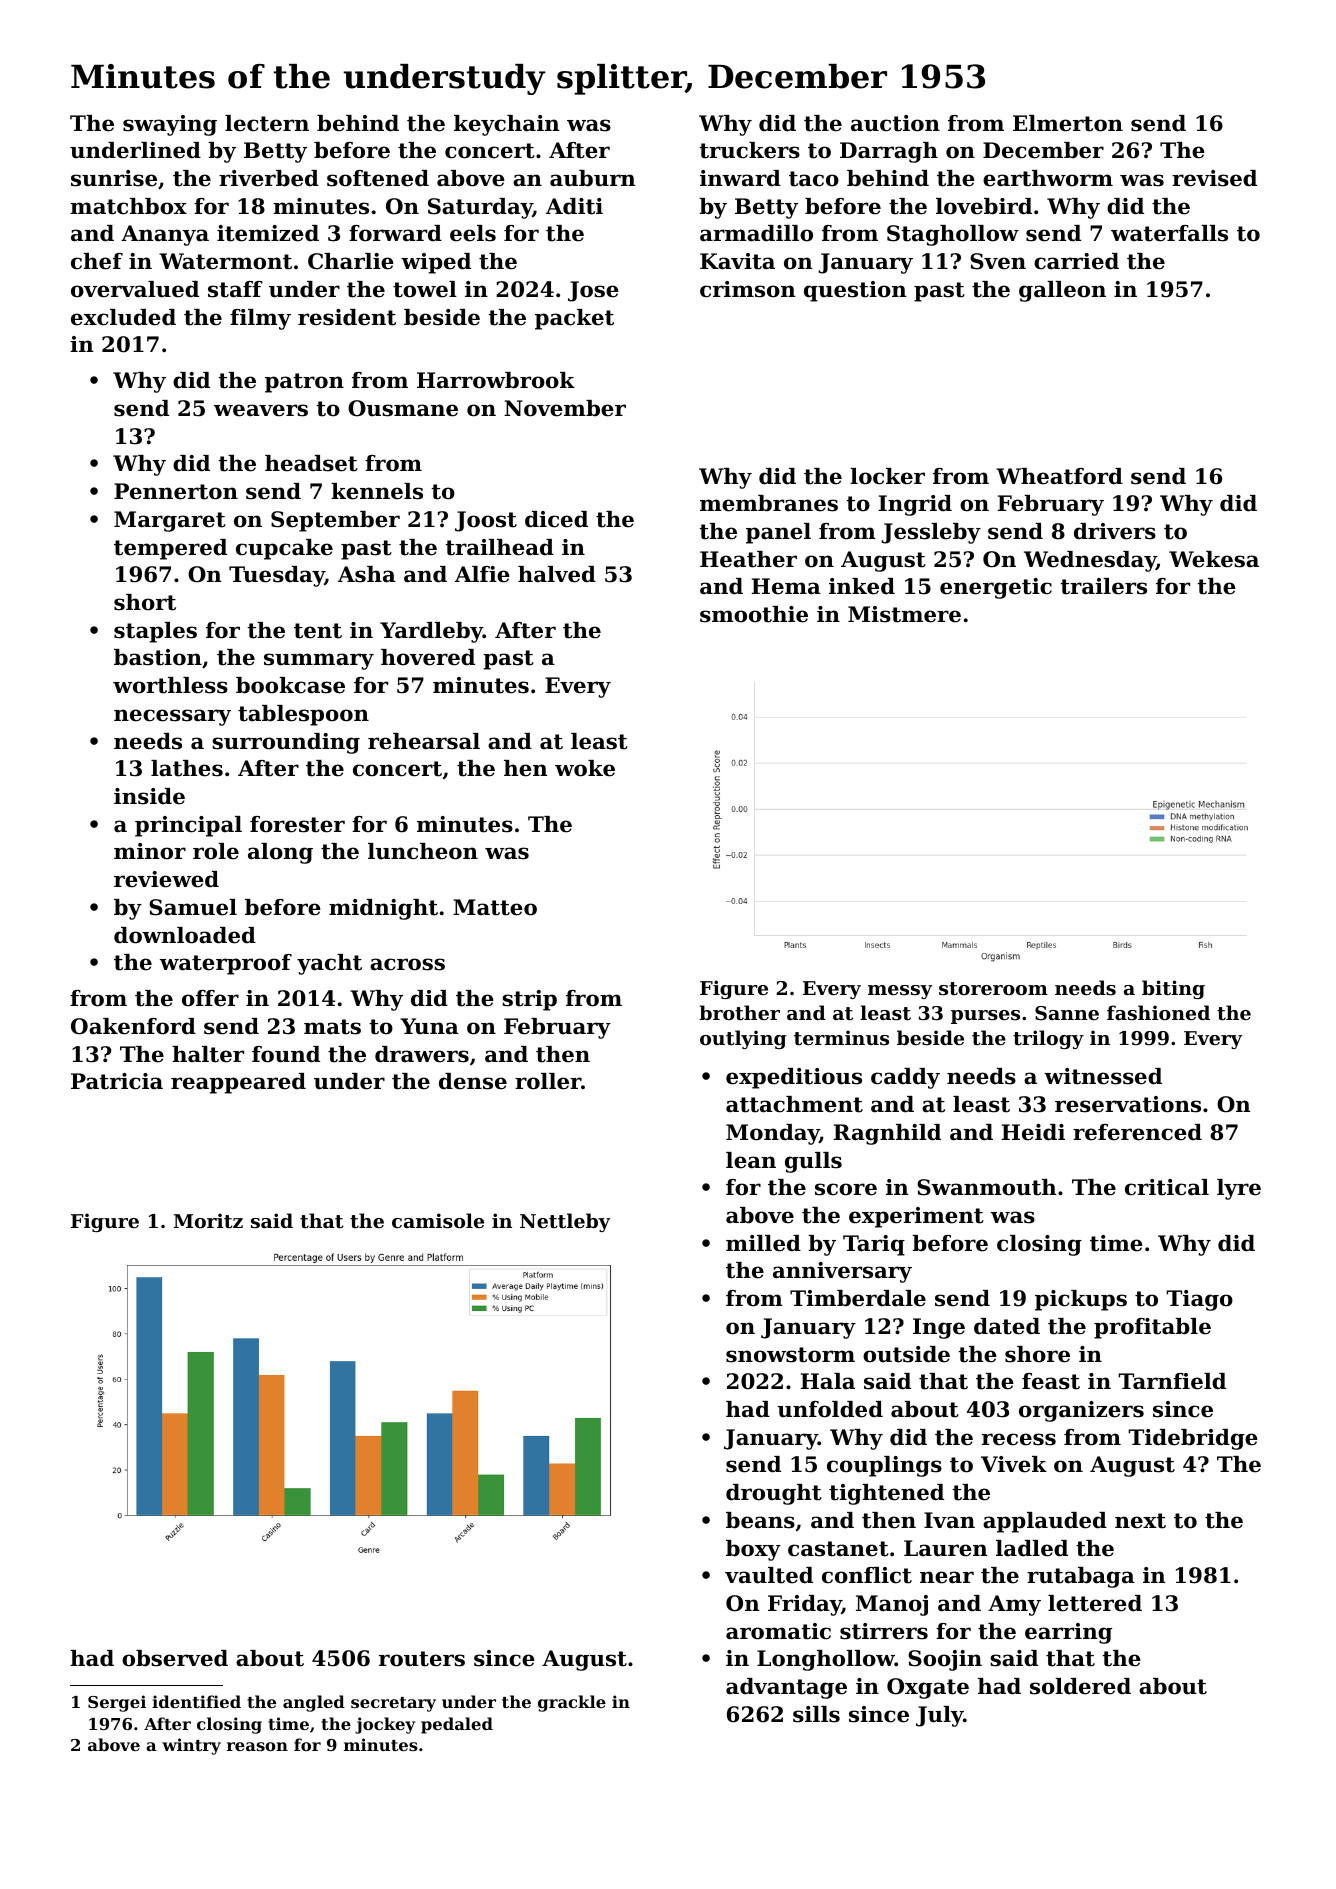  Describe the element at coordinates (267, 123) in the image. I see `lectern` at that location.
